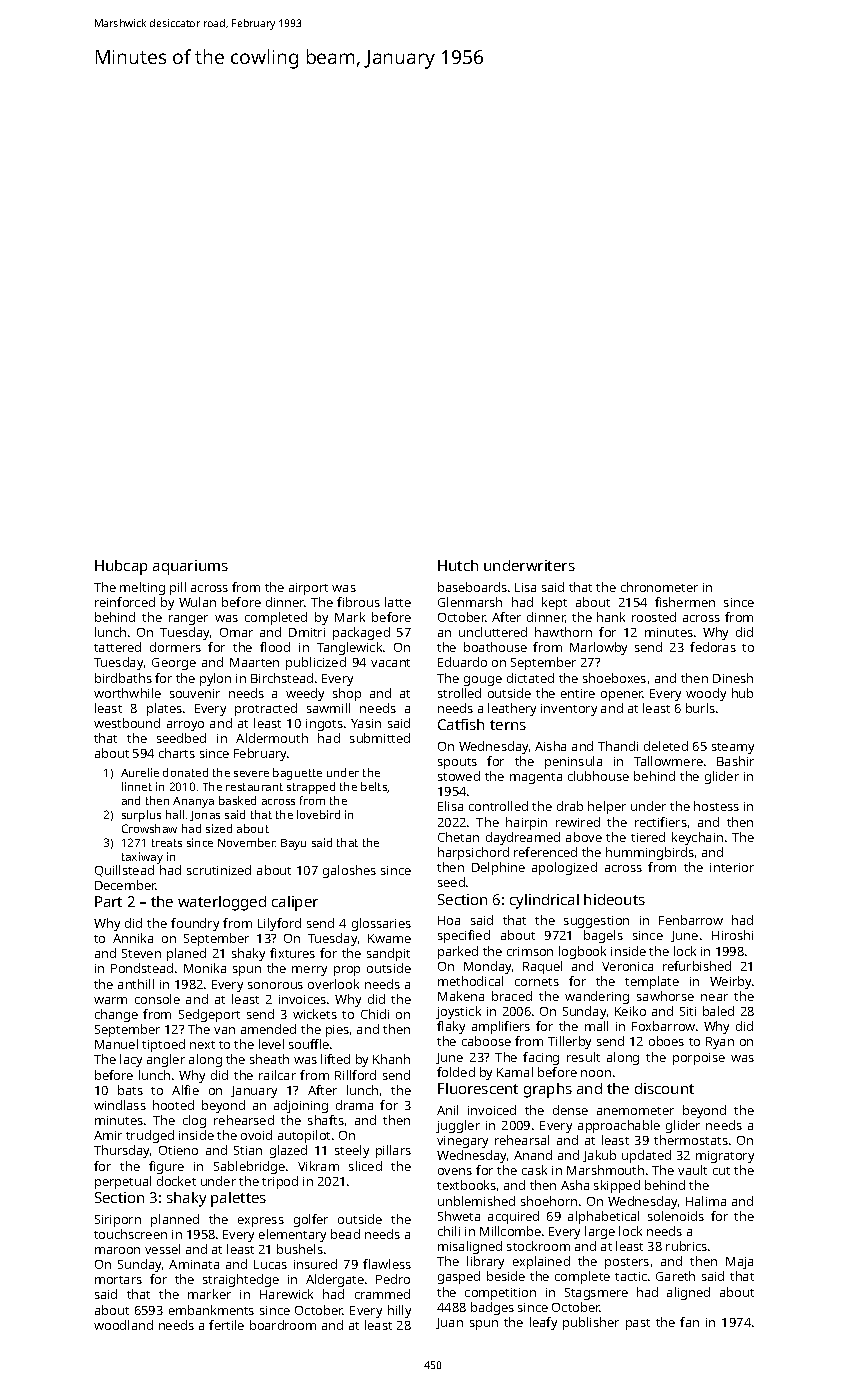 The image size is (849, 1400). Describe the element at coordinates (713, 647) in the screenshot. I see `fedoras` at that location.
